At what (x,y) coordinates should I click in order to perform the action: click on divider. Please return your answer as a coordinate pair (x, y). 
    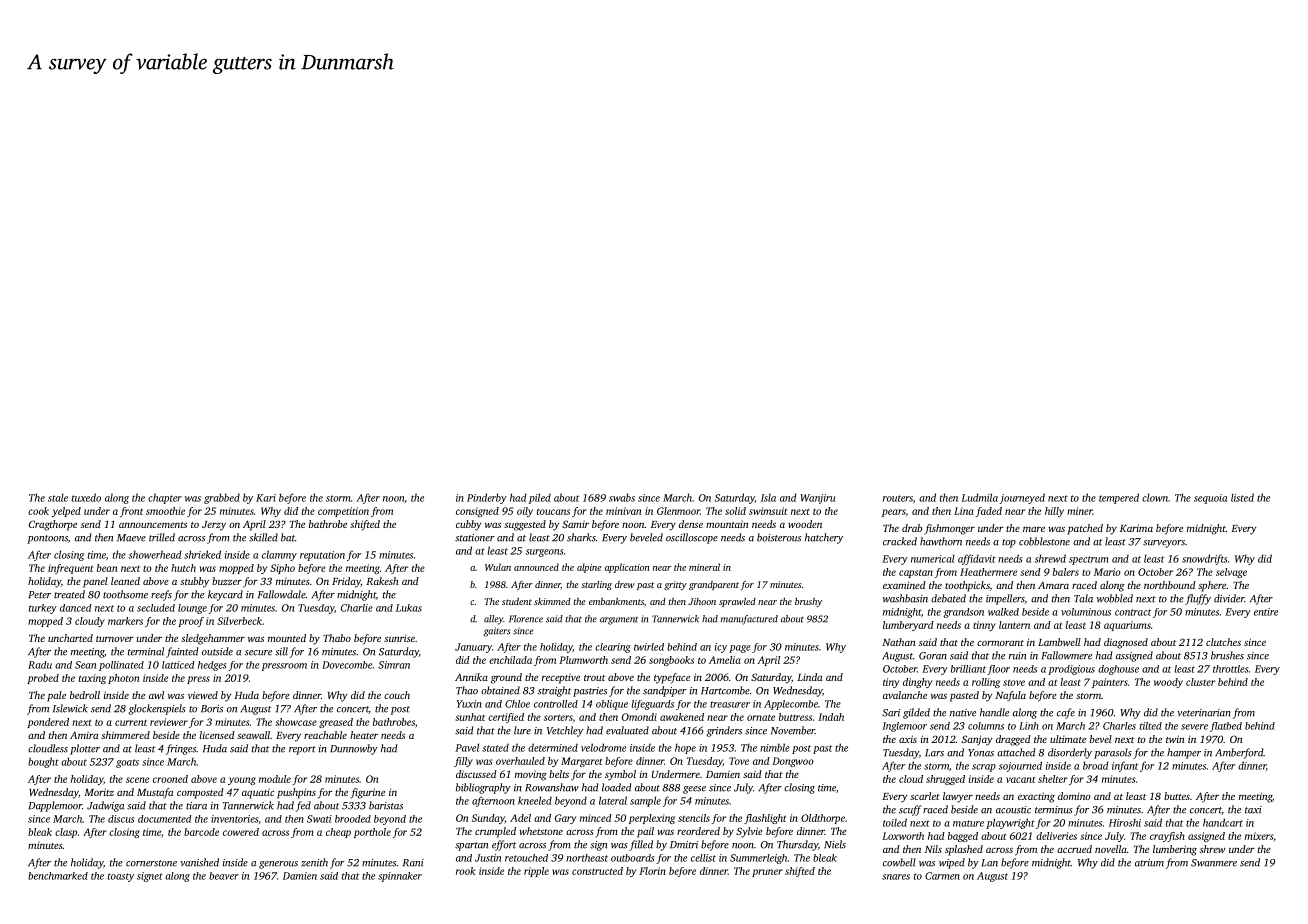
    Looking at the image, I should click on (1229, 598).
